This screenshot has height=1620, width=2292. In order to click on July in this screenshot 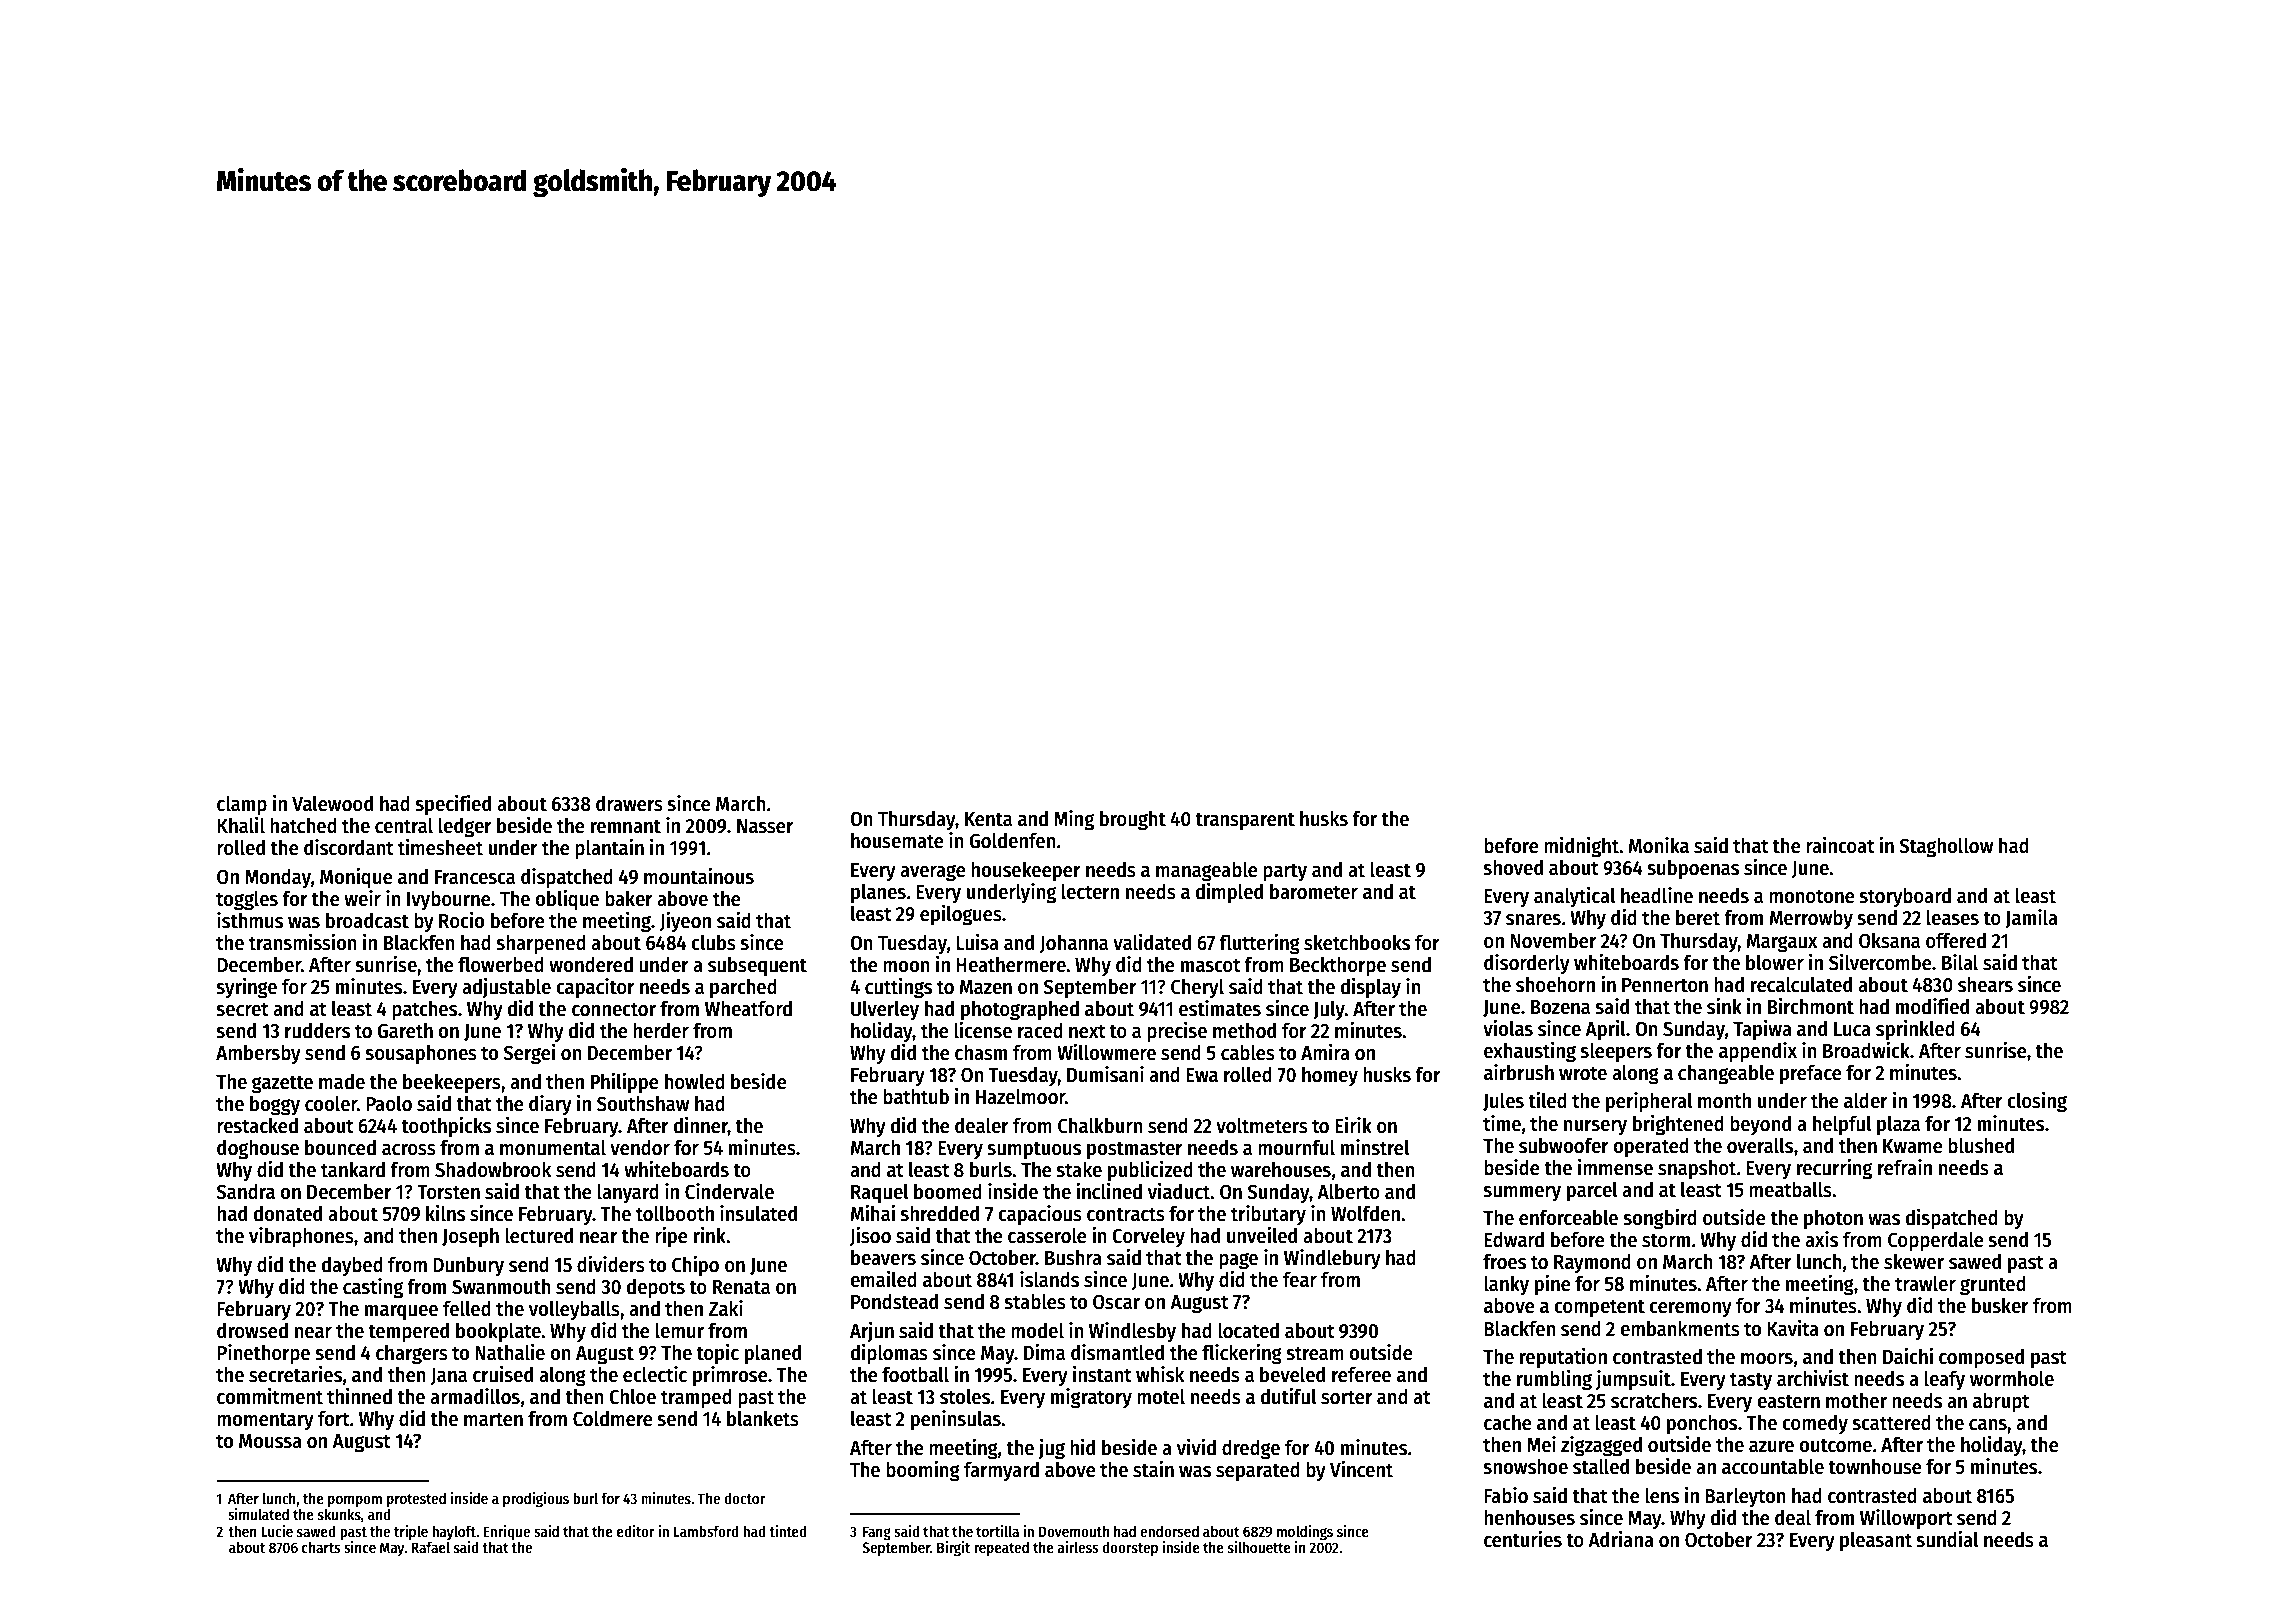, I will do `click(1329, 1011)`.
